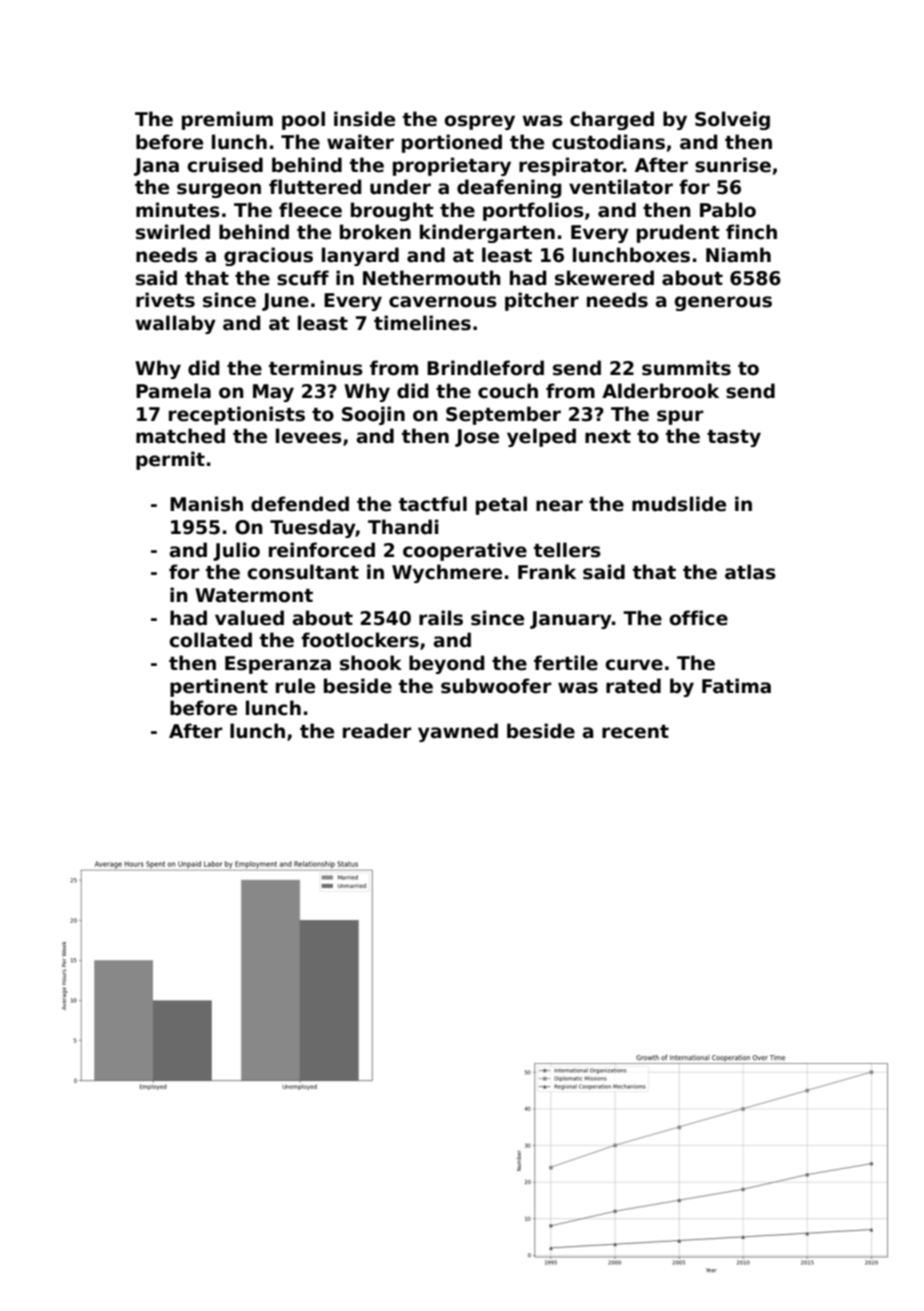 This screenshot has width=924, height=1311. What do you see at coordinates (227, 120) in the screenshot?
I see `premium` at bounding box center [227, 120].
